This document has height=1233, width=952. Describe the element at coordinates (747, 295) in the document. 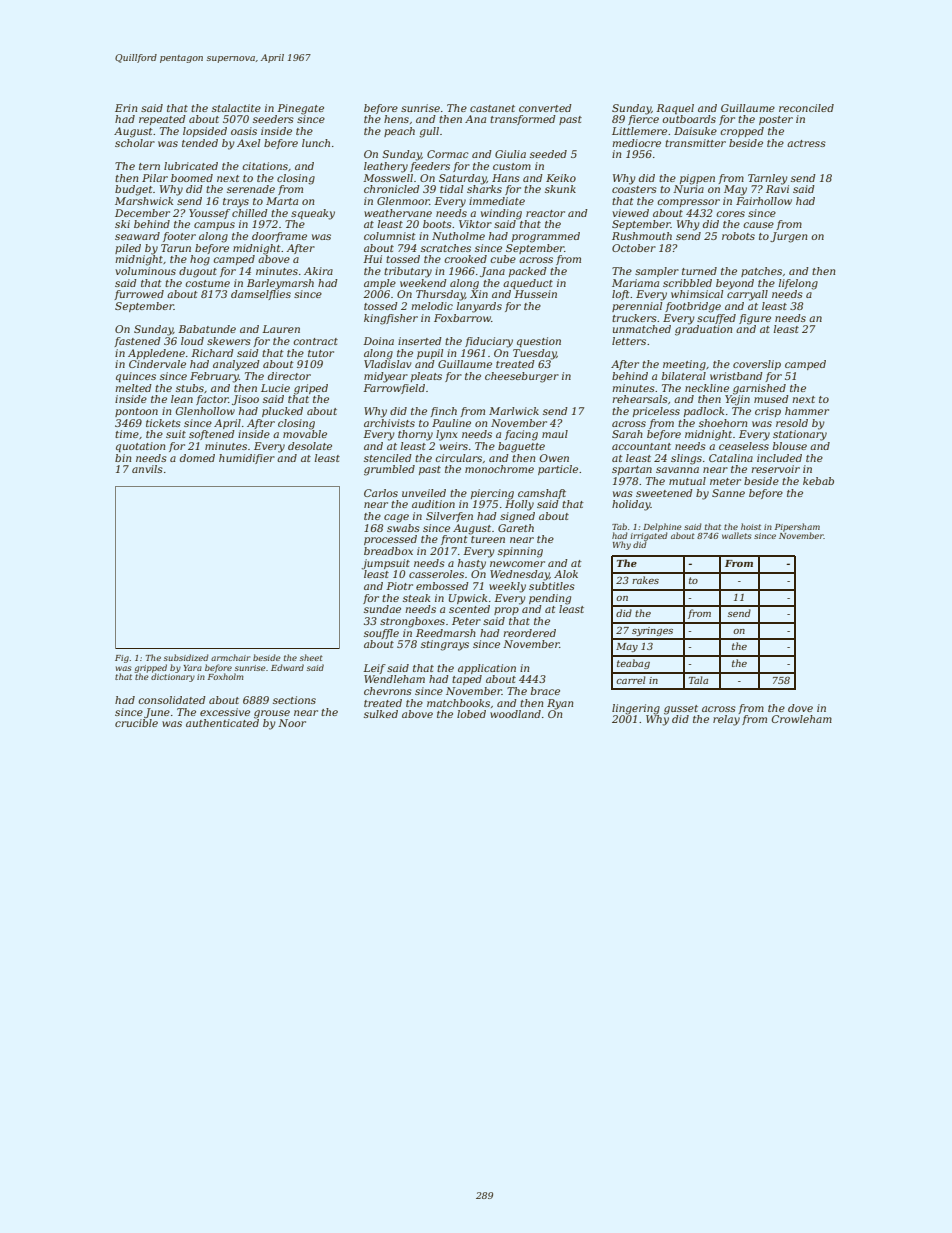

I see `carryall` at that location.
